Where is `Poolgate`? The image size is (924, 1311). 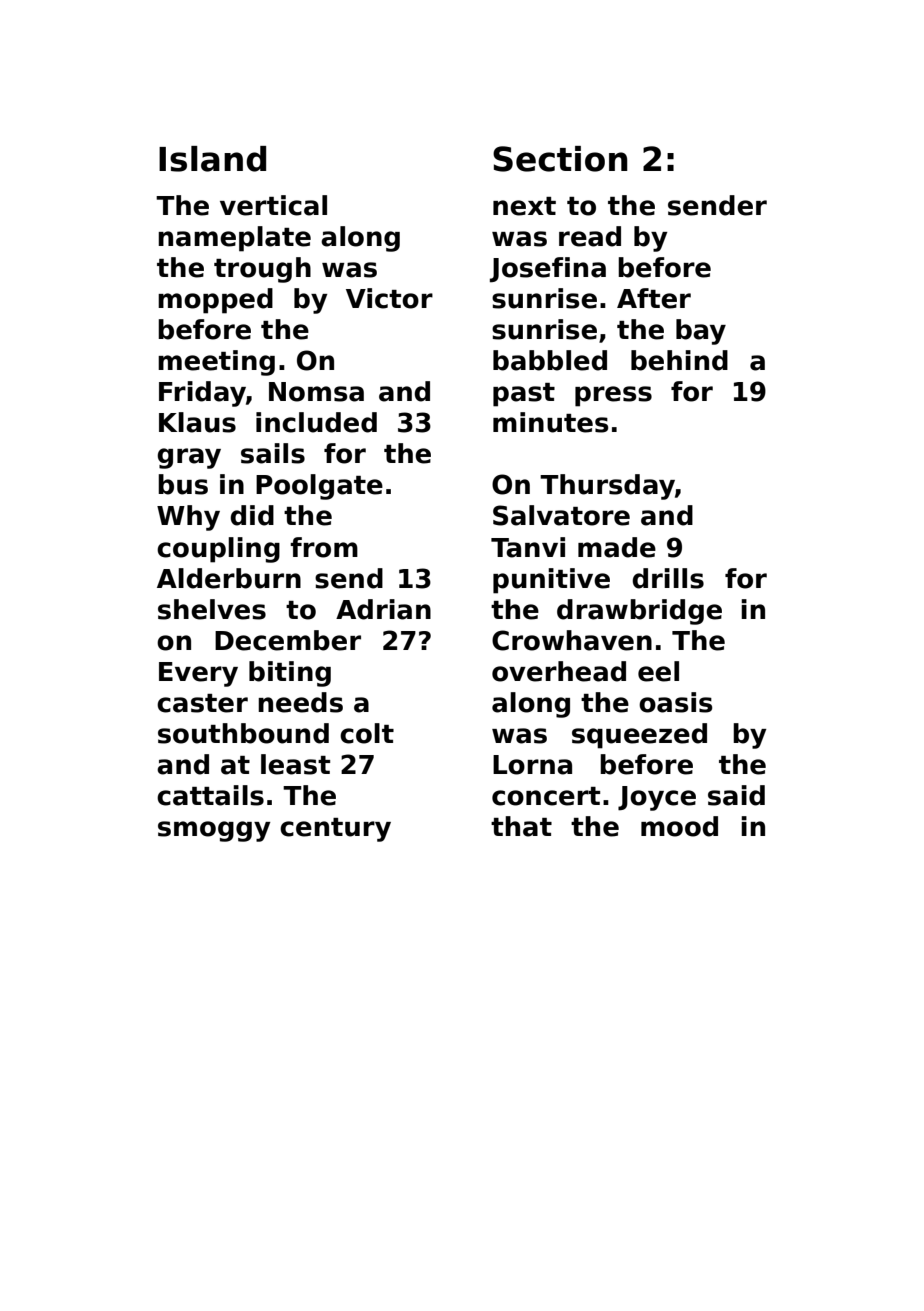 Poolgate is located at coordinates (319, 487).
